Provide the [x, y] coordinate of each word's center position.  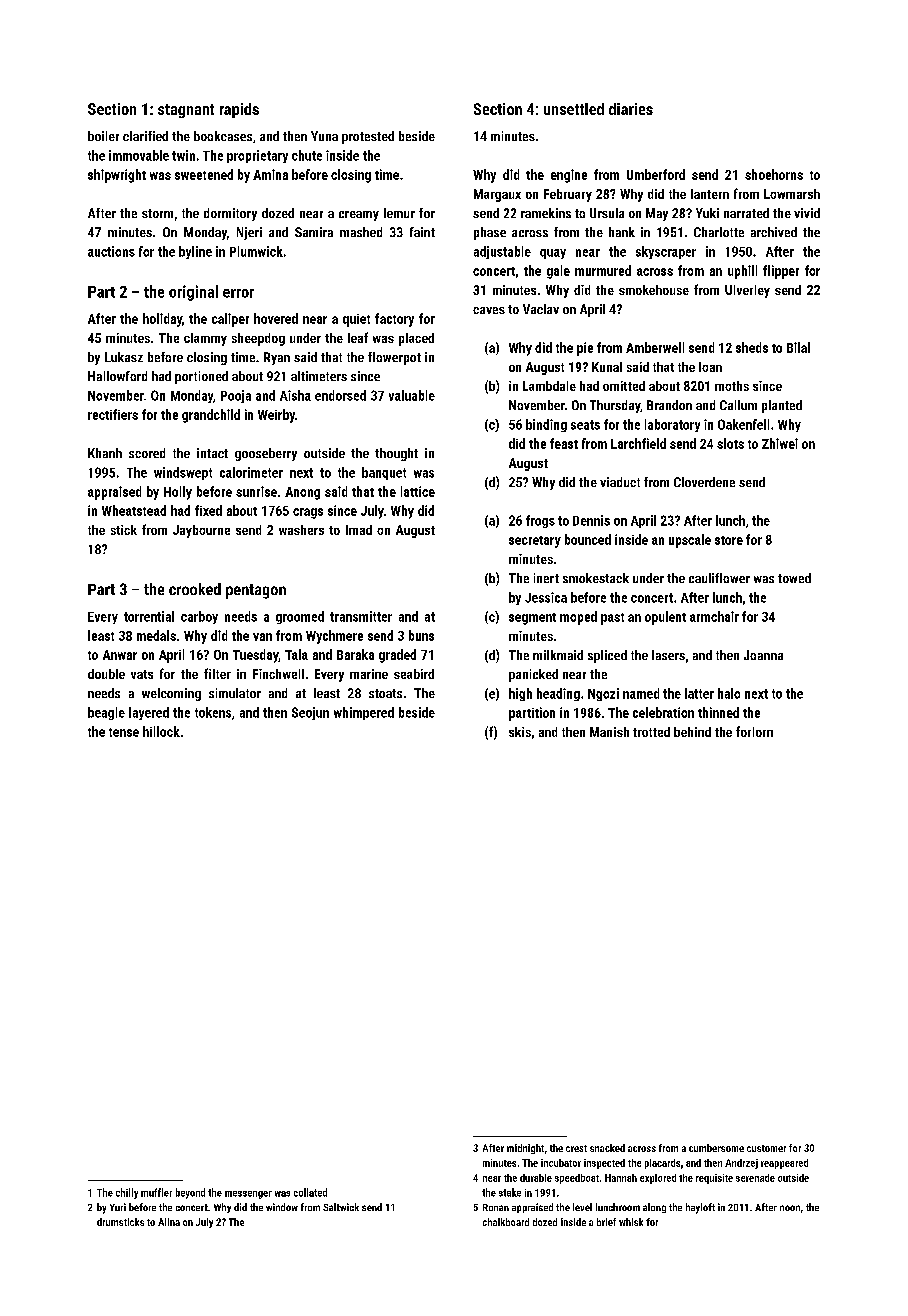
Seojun [310, 713]
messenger [248, 1195]
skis [520, 732]
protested [368, 137]
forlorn [754, 731]
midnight [525, 1149]
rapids [239, 110]
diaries [631, 109]
